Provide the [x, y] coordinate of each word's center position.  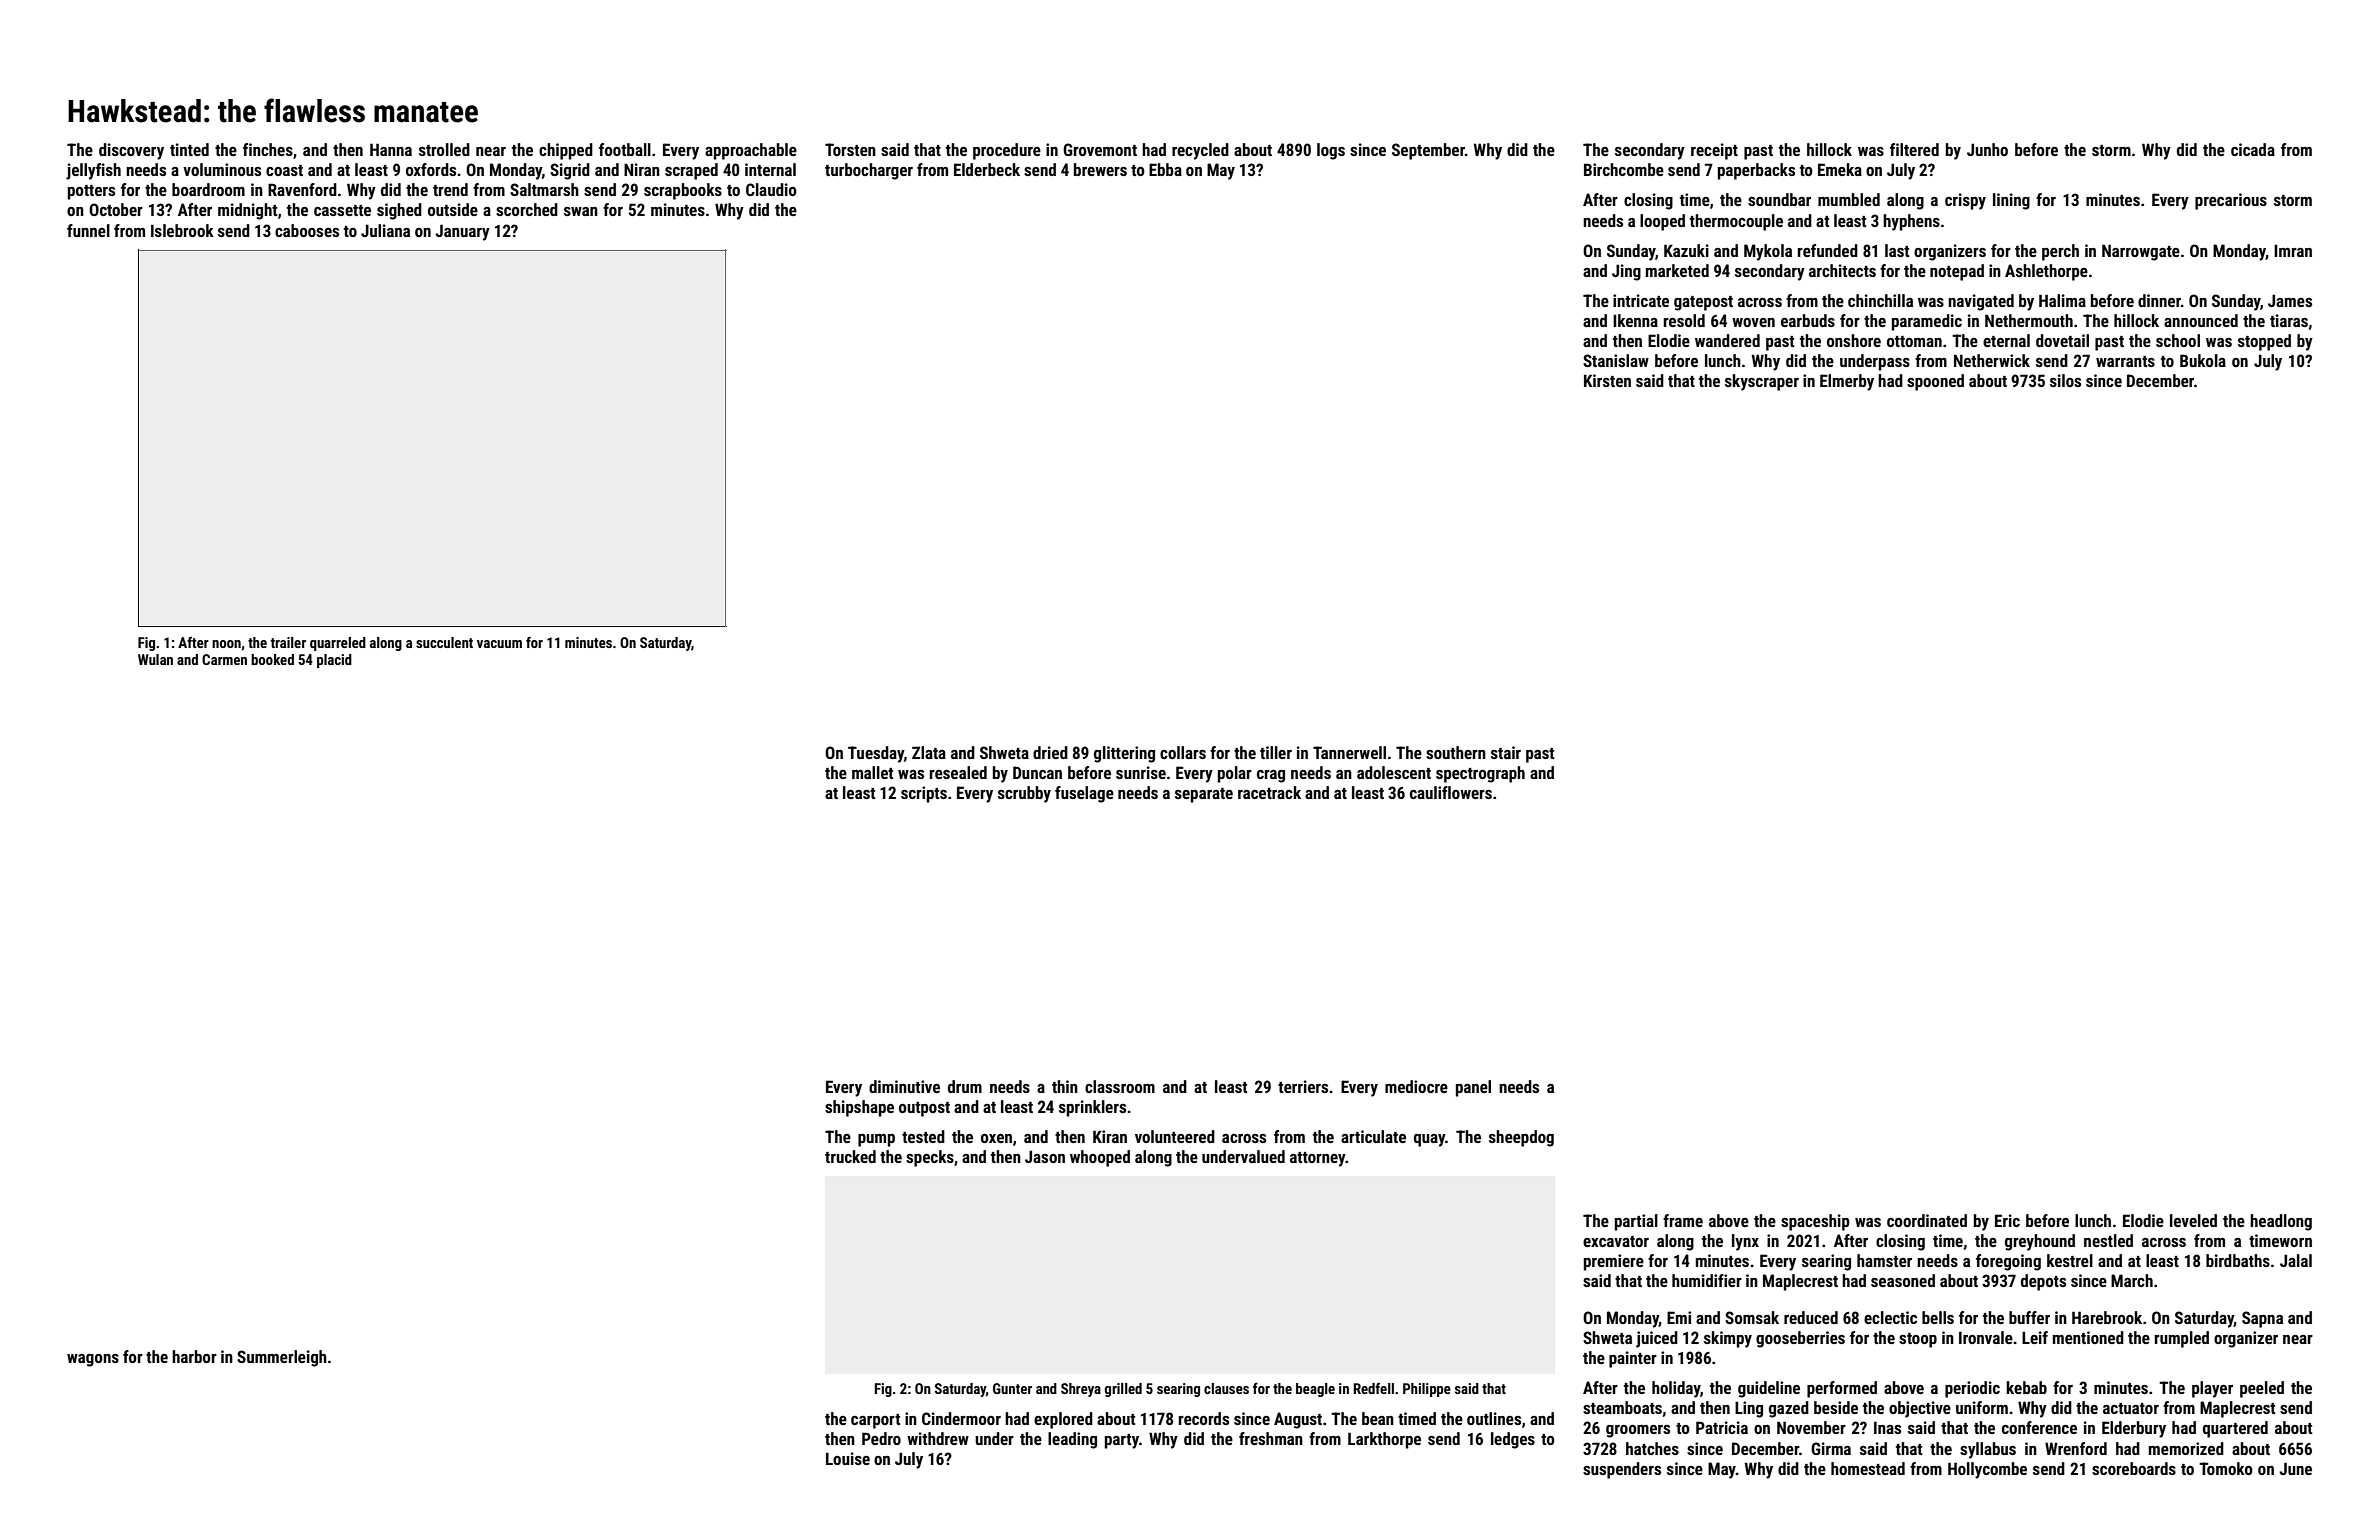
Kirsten [1607, 380]
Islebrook [182, 230]
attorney [1318, 1159]
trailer [288, 642]
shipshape [859, 1108]
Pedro [881, 1438]
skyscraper [1762, 382]
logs [1331, 151]
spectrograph [1480, 774]
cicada [2253, 149]
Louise [848, 1458]
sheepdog [1521, 1138]
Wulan [155, 659]
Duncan [1037, 772]
